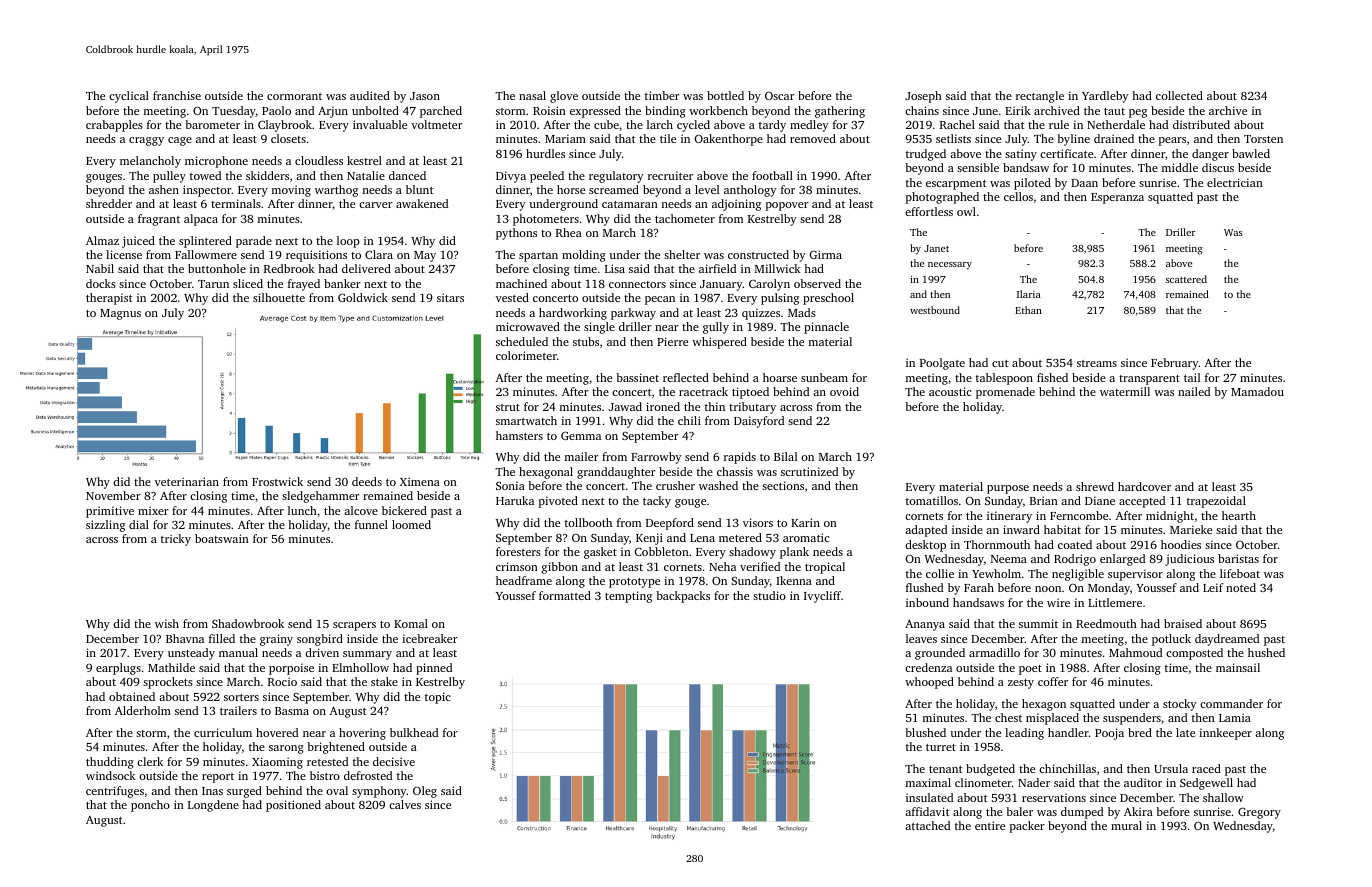 This screenshot has height=887, width=1372. I want to click on attached, so click(927, 825).
